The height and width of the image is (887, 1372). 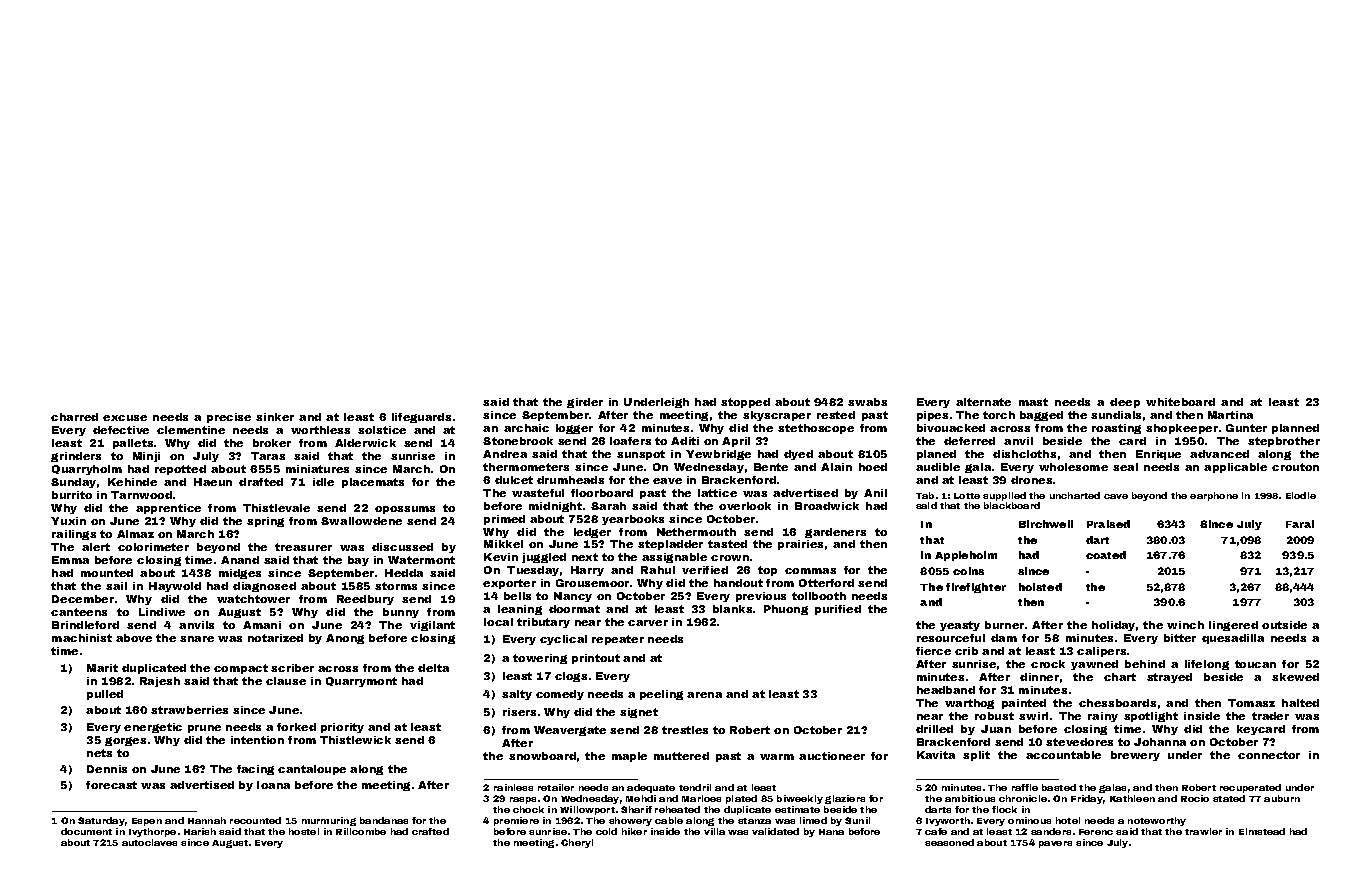 What do you see at coordinates (946, 690) in the image?
I see `headband` at bounding box center [946, 690].
